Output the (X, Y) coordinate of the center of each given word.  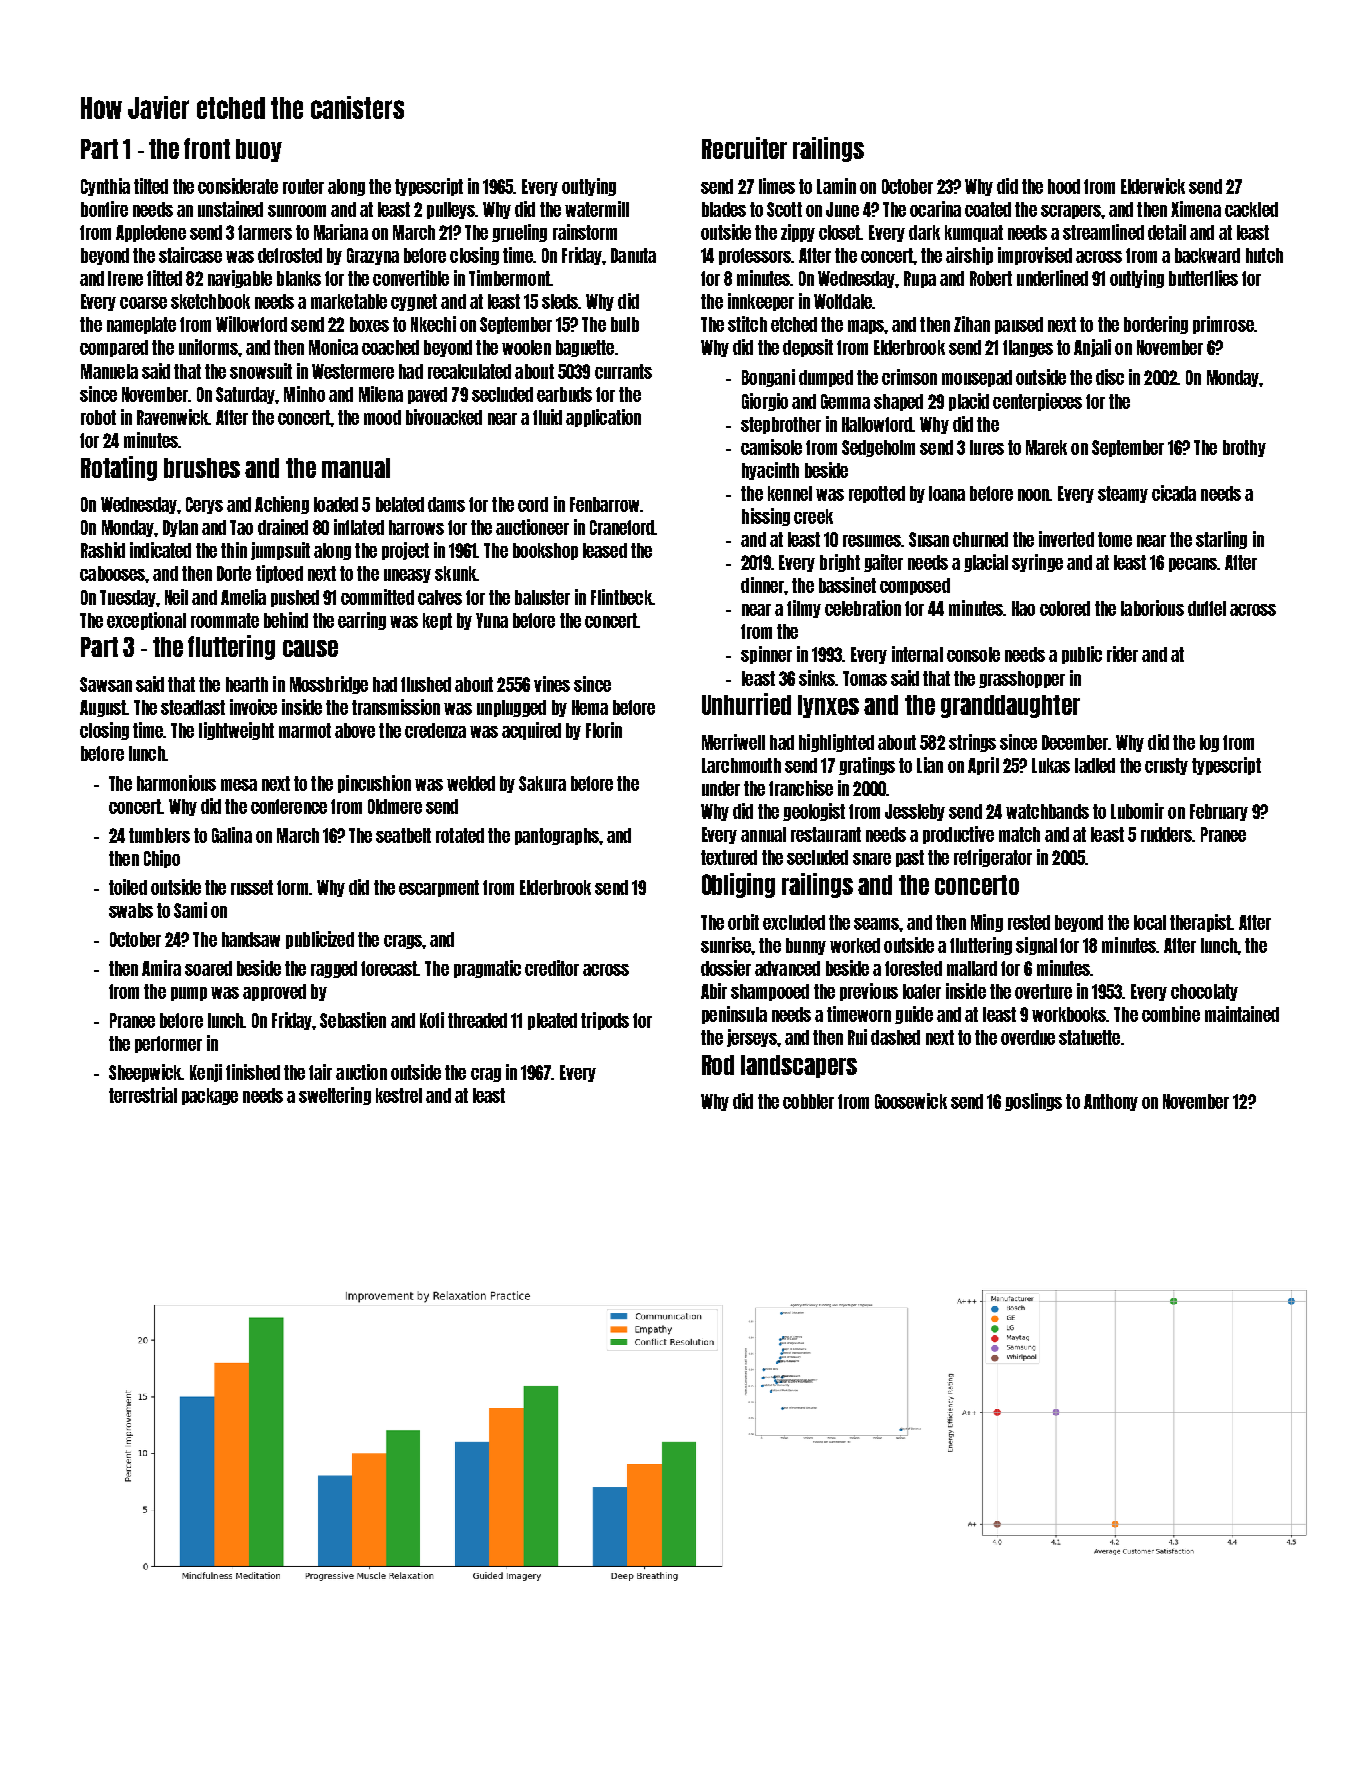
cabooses (113, 573)
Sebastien (353, 1020)
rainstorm (585, 232)
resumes (872, 541)
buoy (259, 150)
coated (988, 209)
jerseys (752, 1038)
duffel (1207, 608)
